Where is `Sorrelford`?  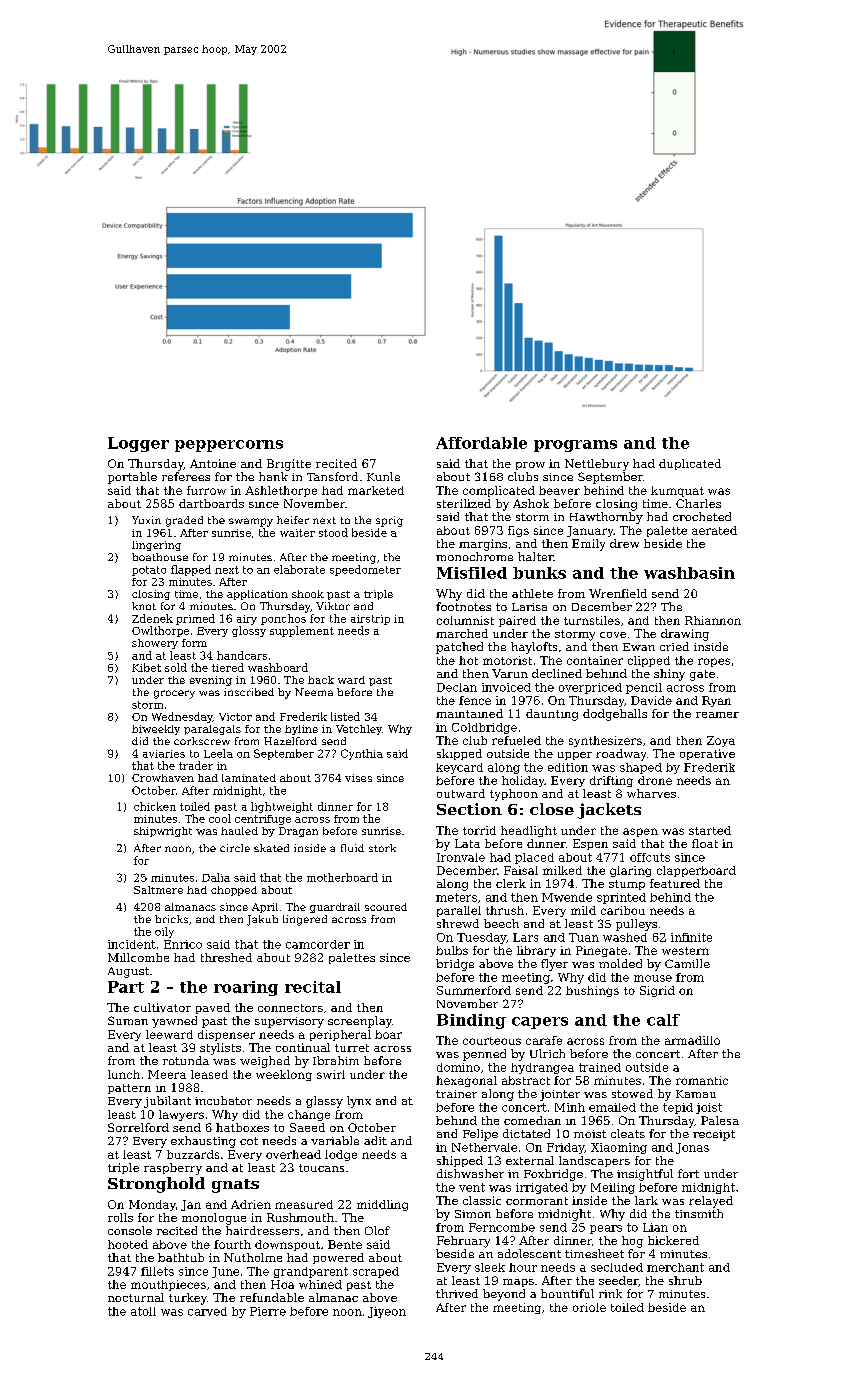 Sorrelford is located at coordinates (138, 1127).
